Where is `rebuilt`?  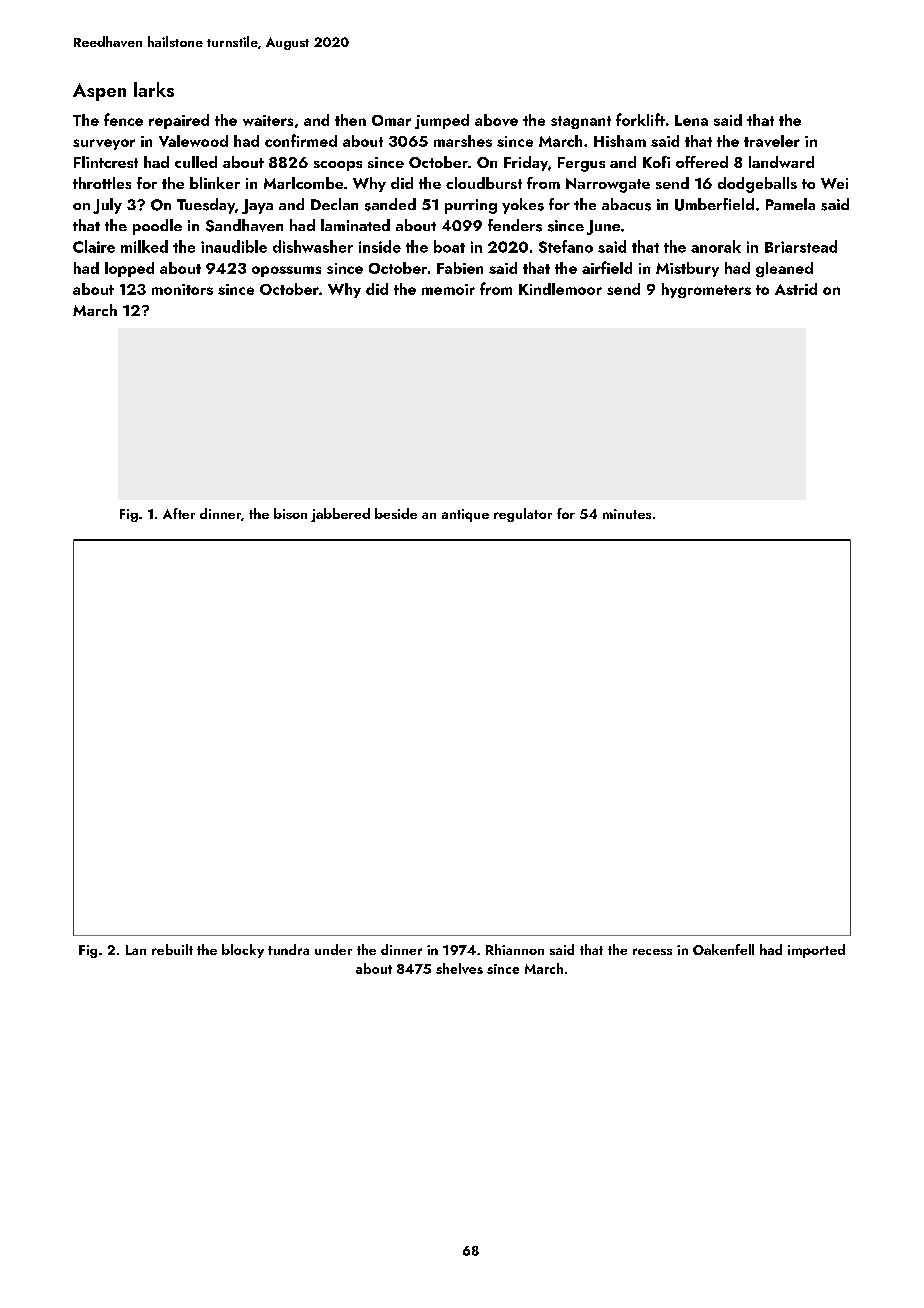
rebuilt is located at coordinates (172, 949).
